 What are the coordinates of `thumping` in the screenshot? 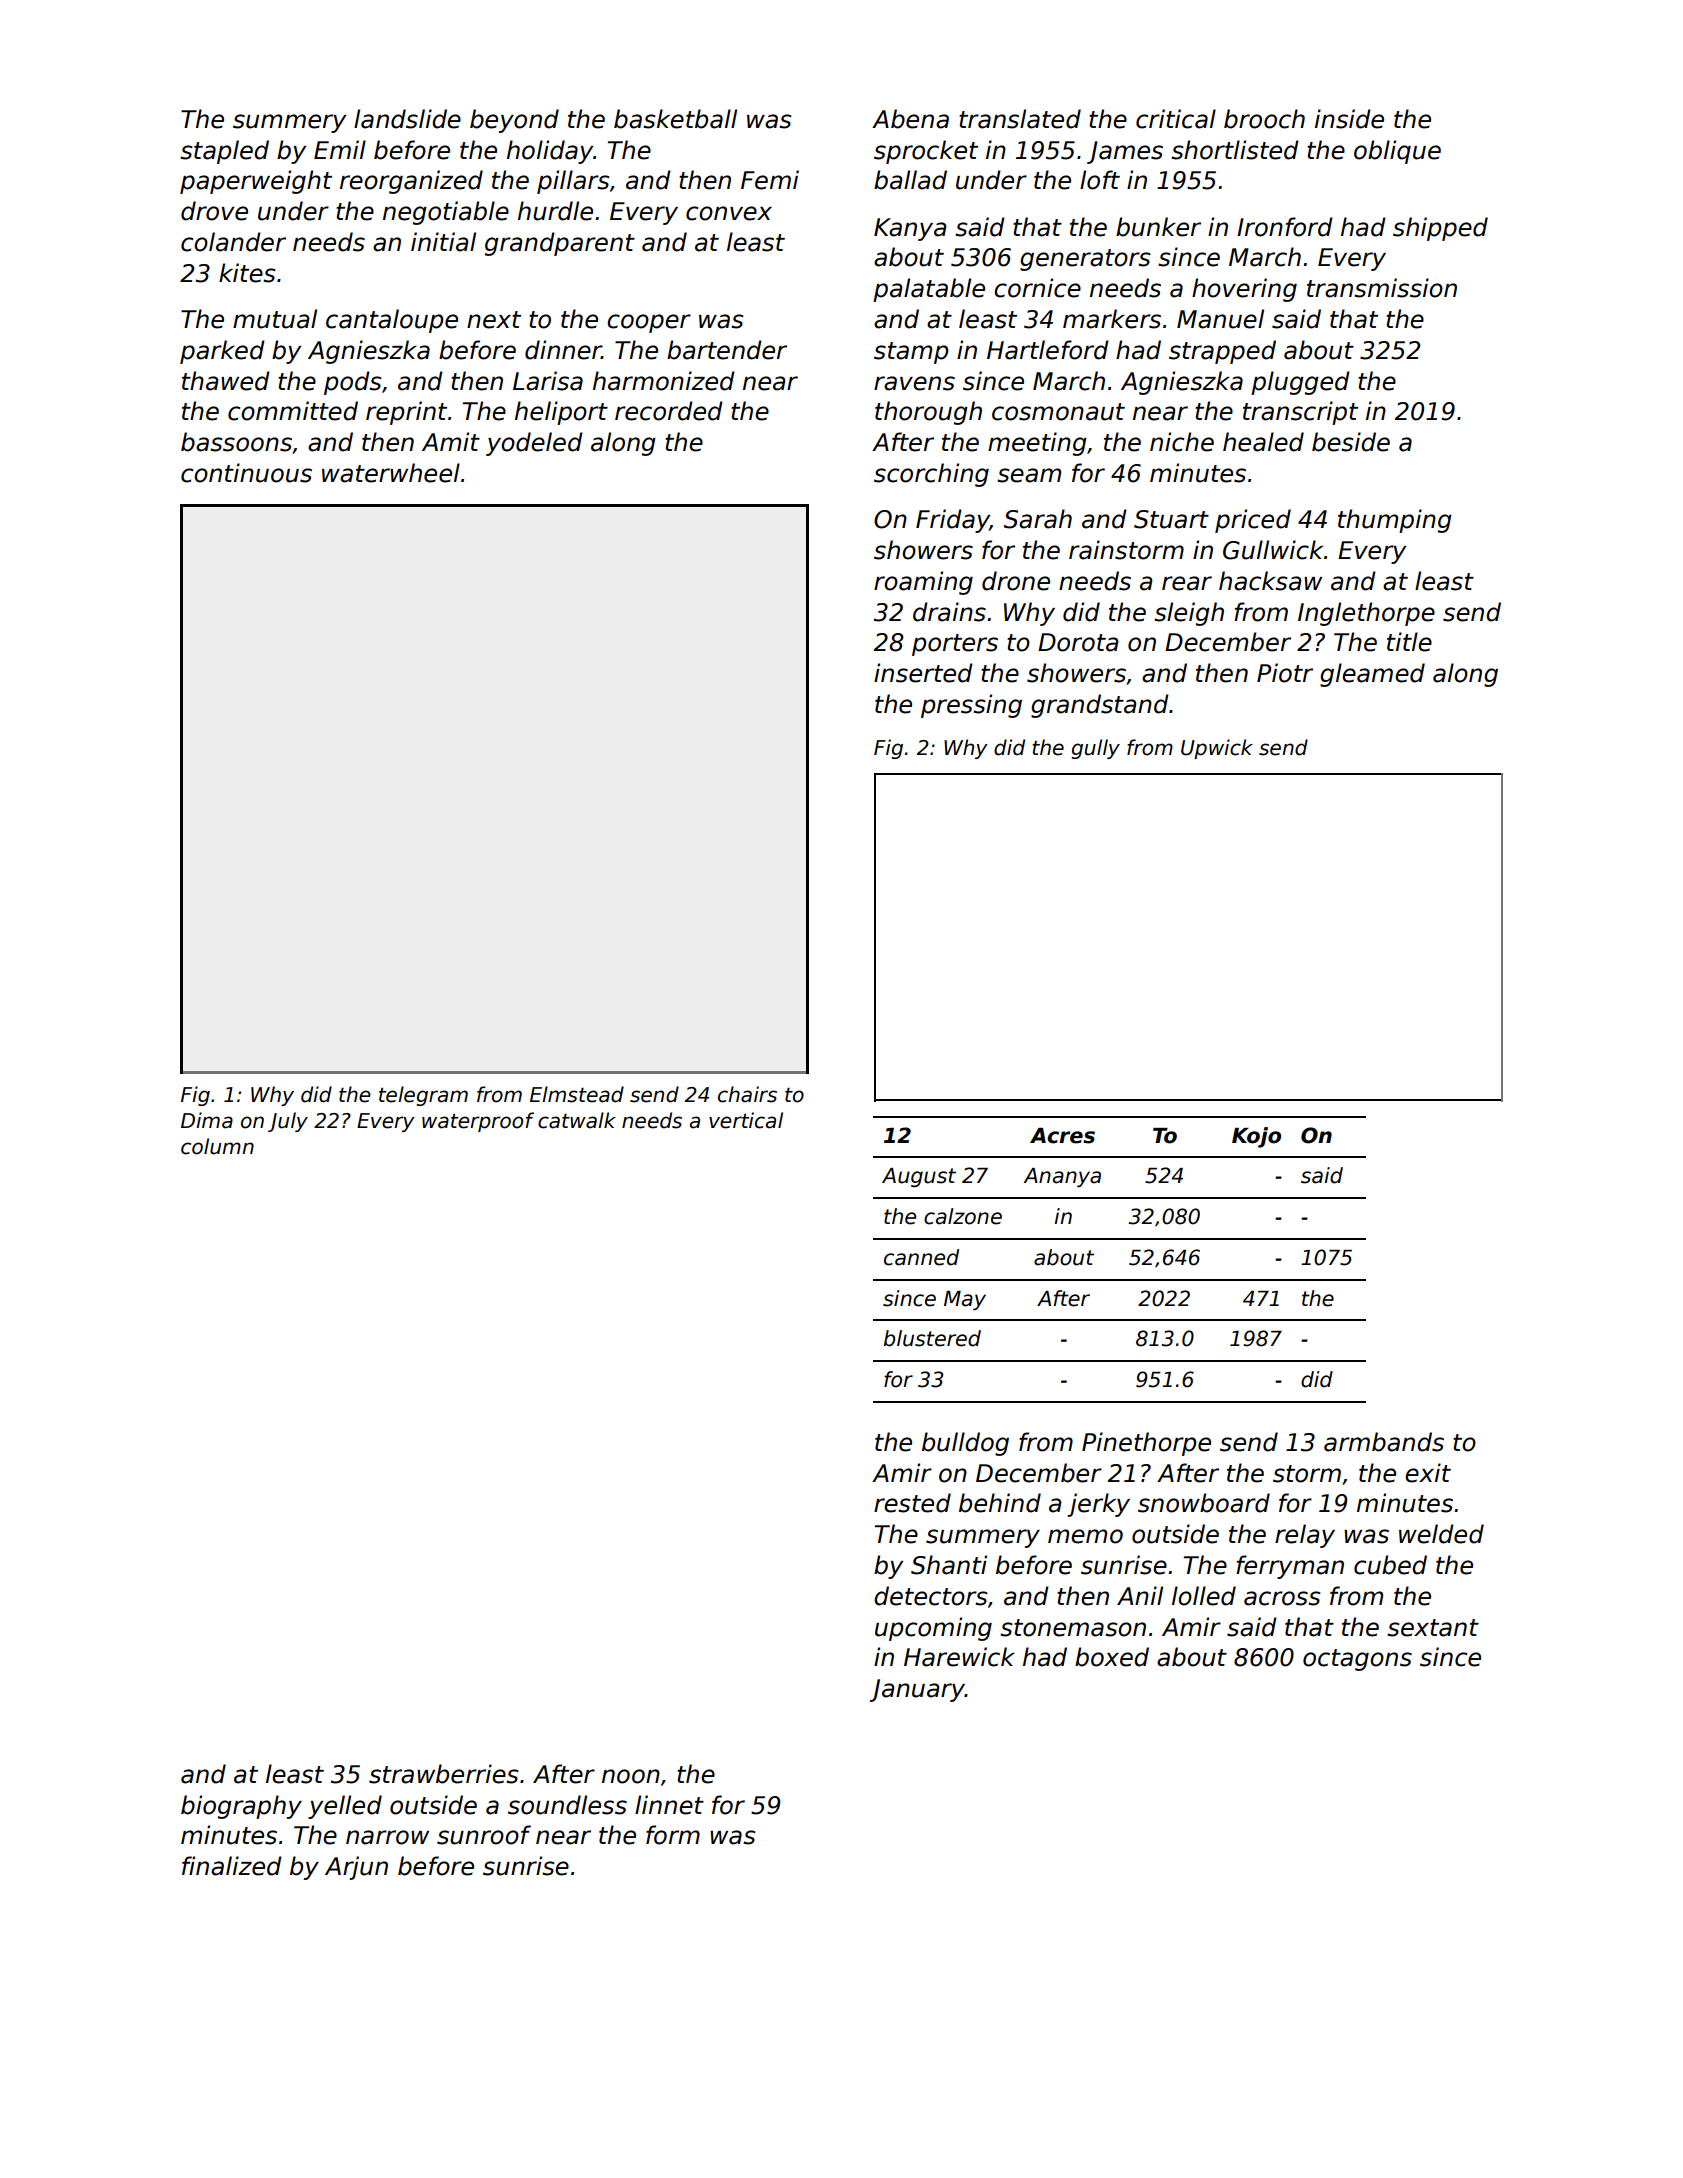 It's located at (1395, 521).
